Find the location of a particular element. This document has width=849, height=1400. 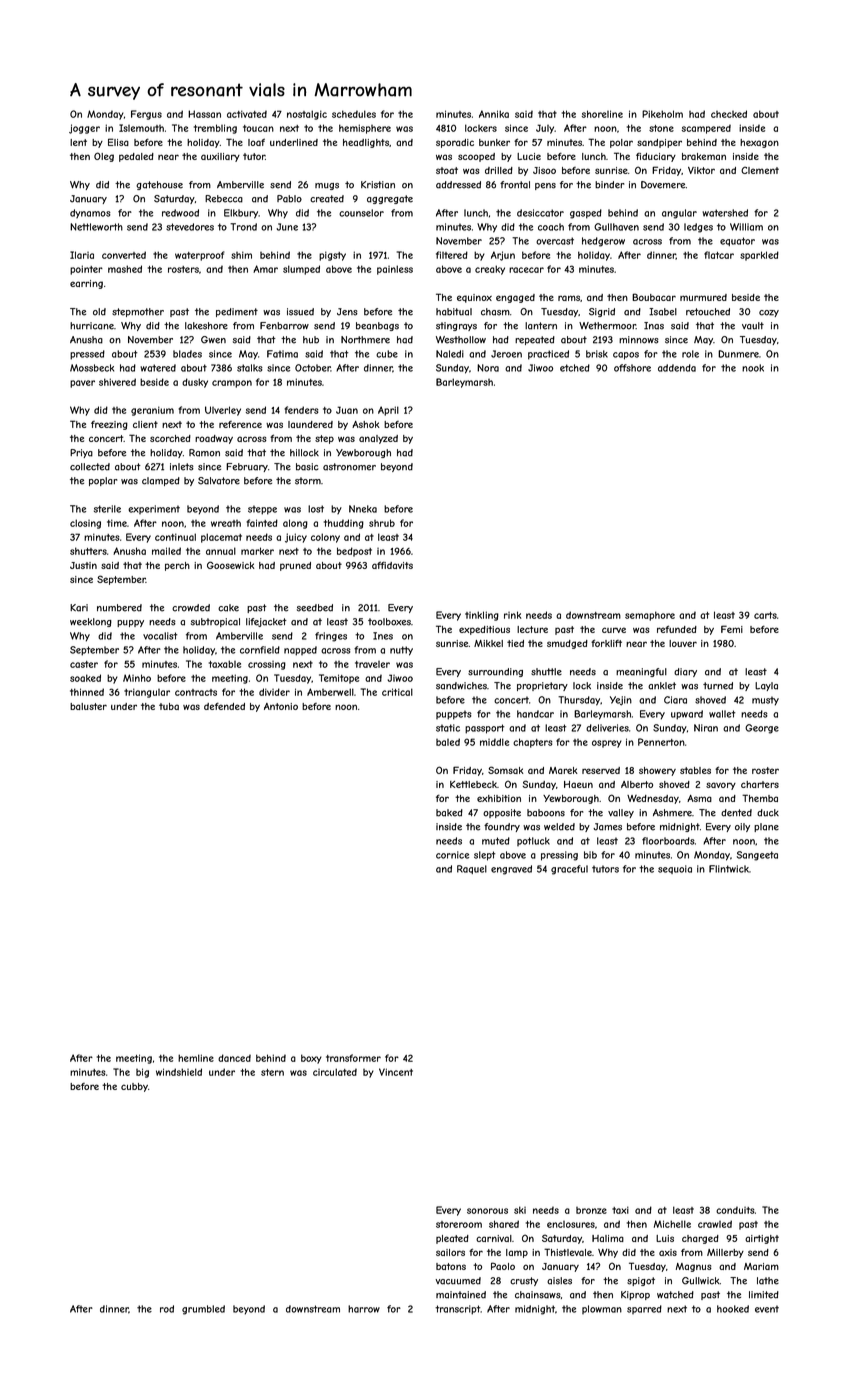

jogger is located at coordinates (84, 129).
